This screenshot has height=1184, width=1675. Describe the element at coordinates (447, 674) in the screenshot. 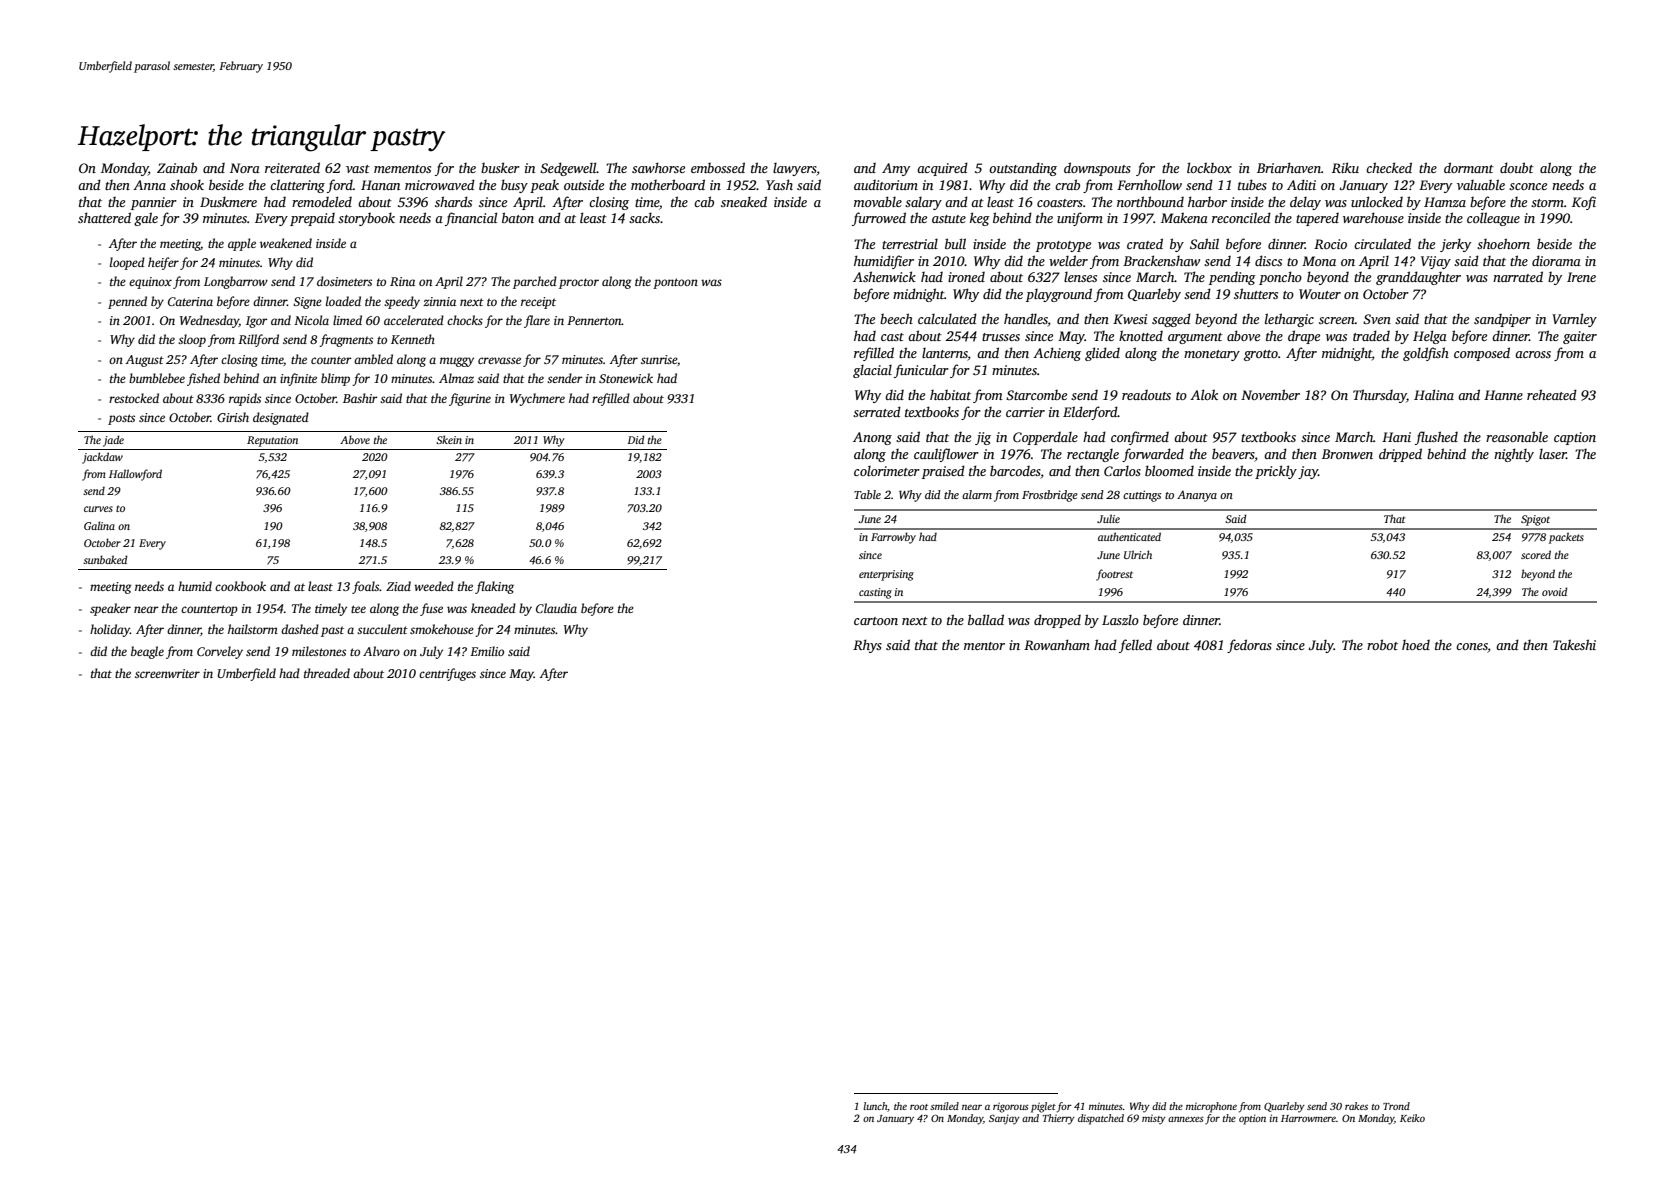

I see `centrifuges` at that location.
